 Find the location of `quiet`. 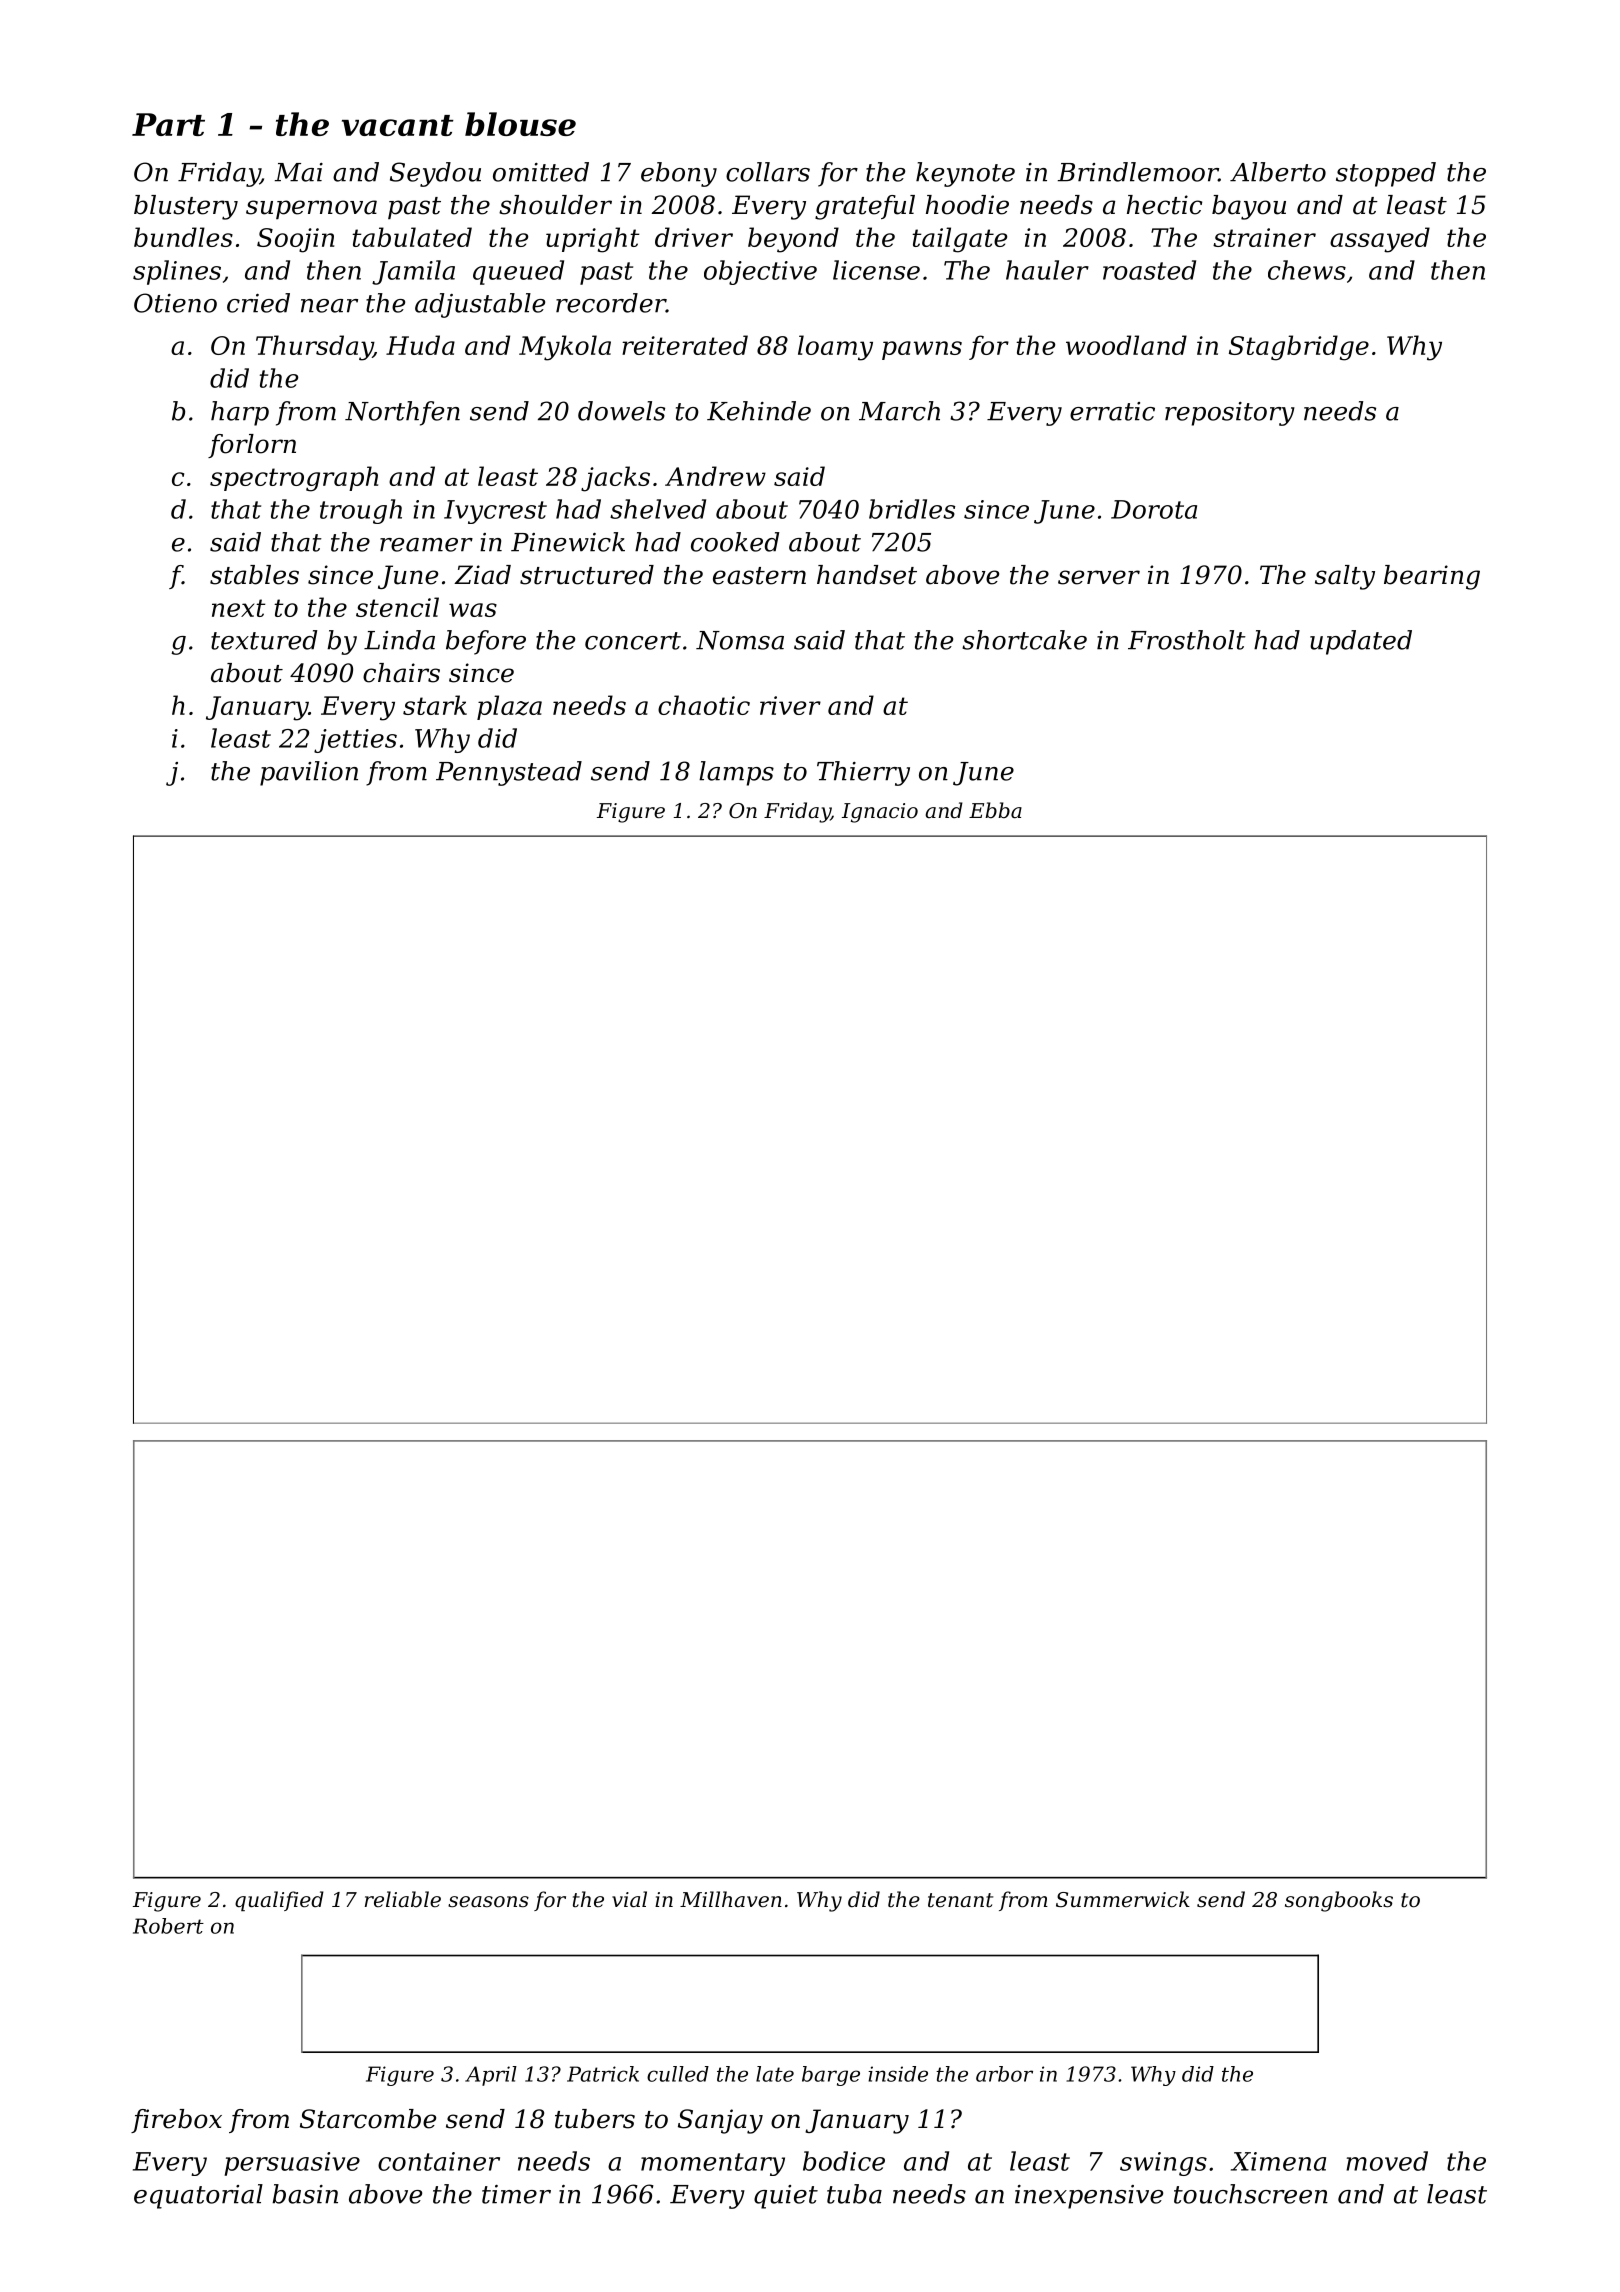

quiet is located at coordinates (786, 2197).
